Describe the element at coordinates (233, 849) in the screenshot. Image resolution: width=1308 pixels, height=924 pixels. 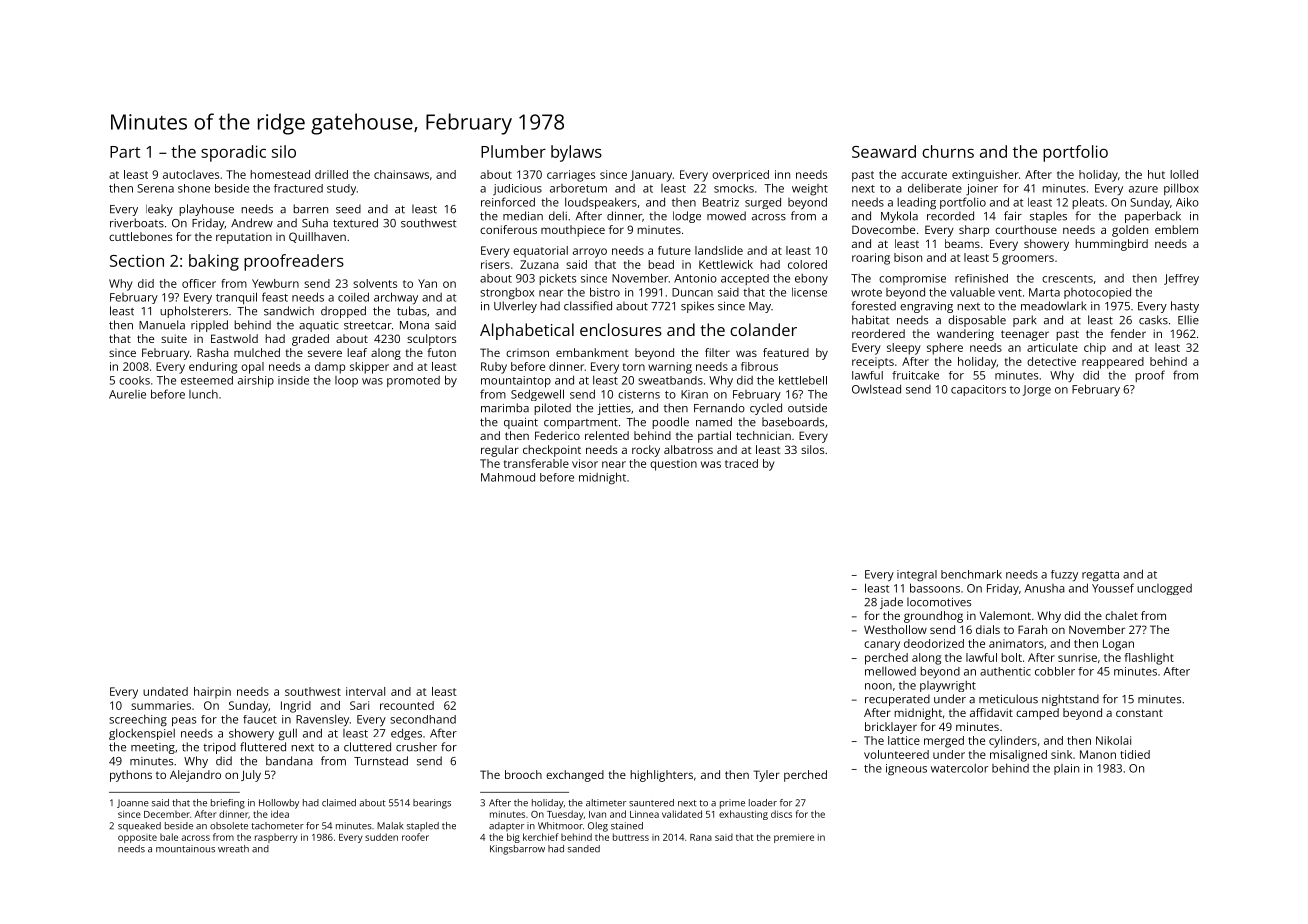
I see `wreath` at that location.
